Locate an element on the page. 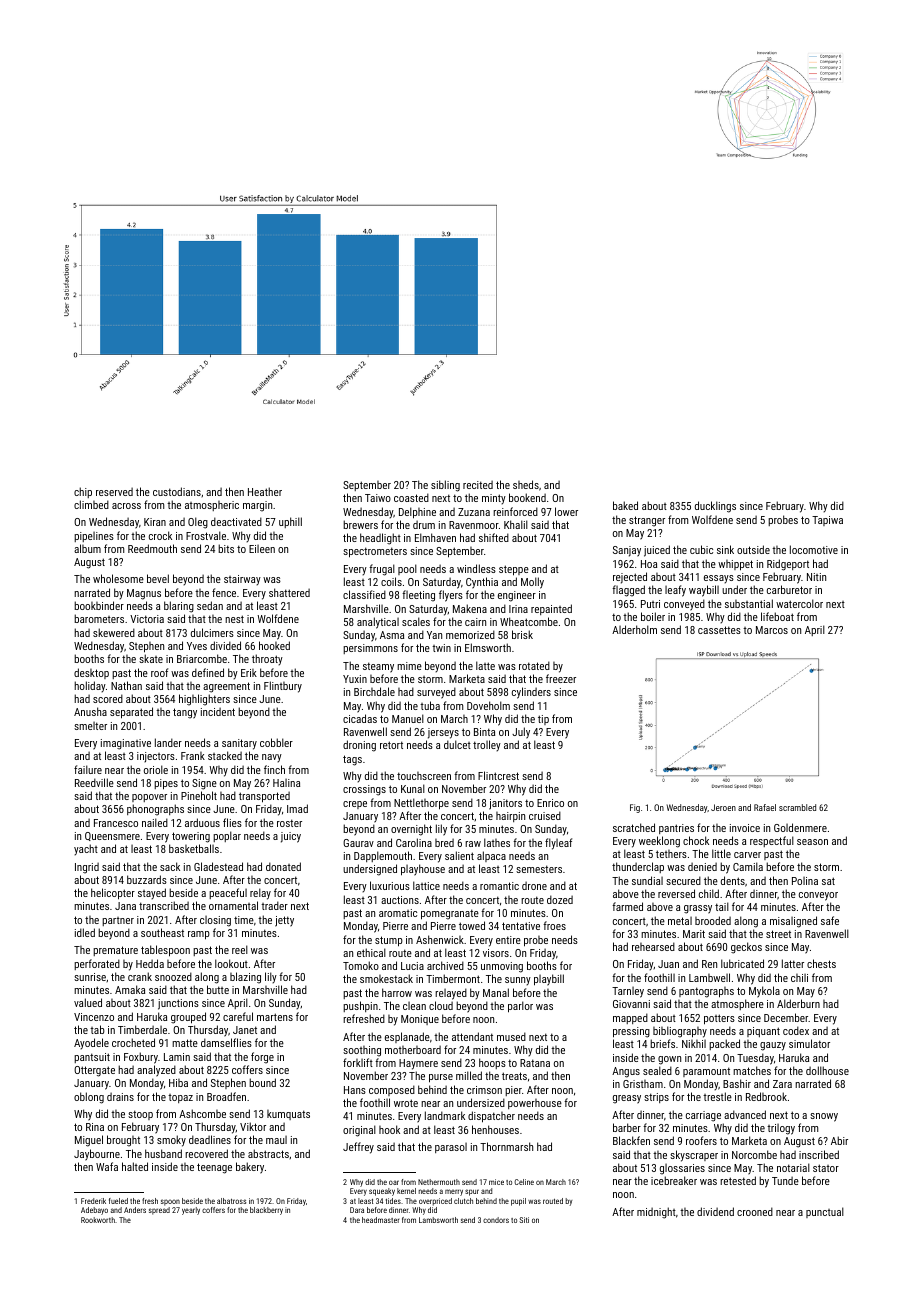 The height and width of the page is (1308, 924). substantial is located at coordinates (749, 603).
